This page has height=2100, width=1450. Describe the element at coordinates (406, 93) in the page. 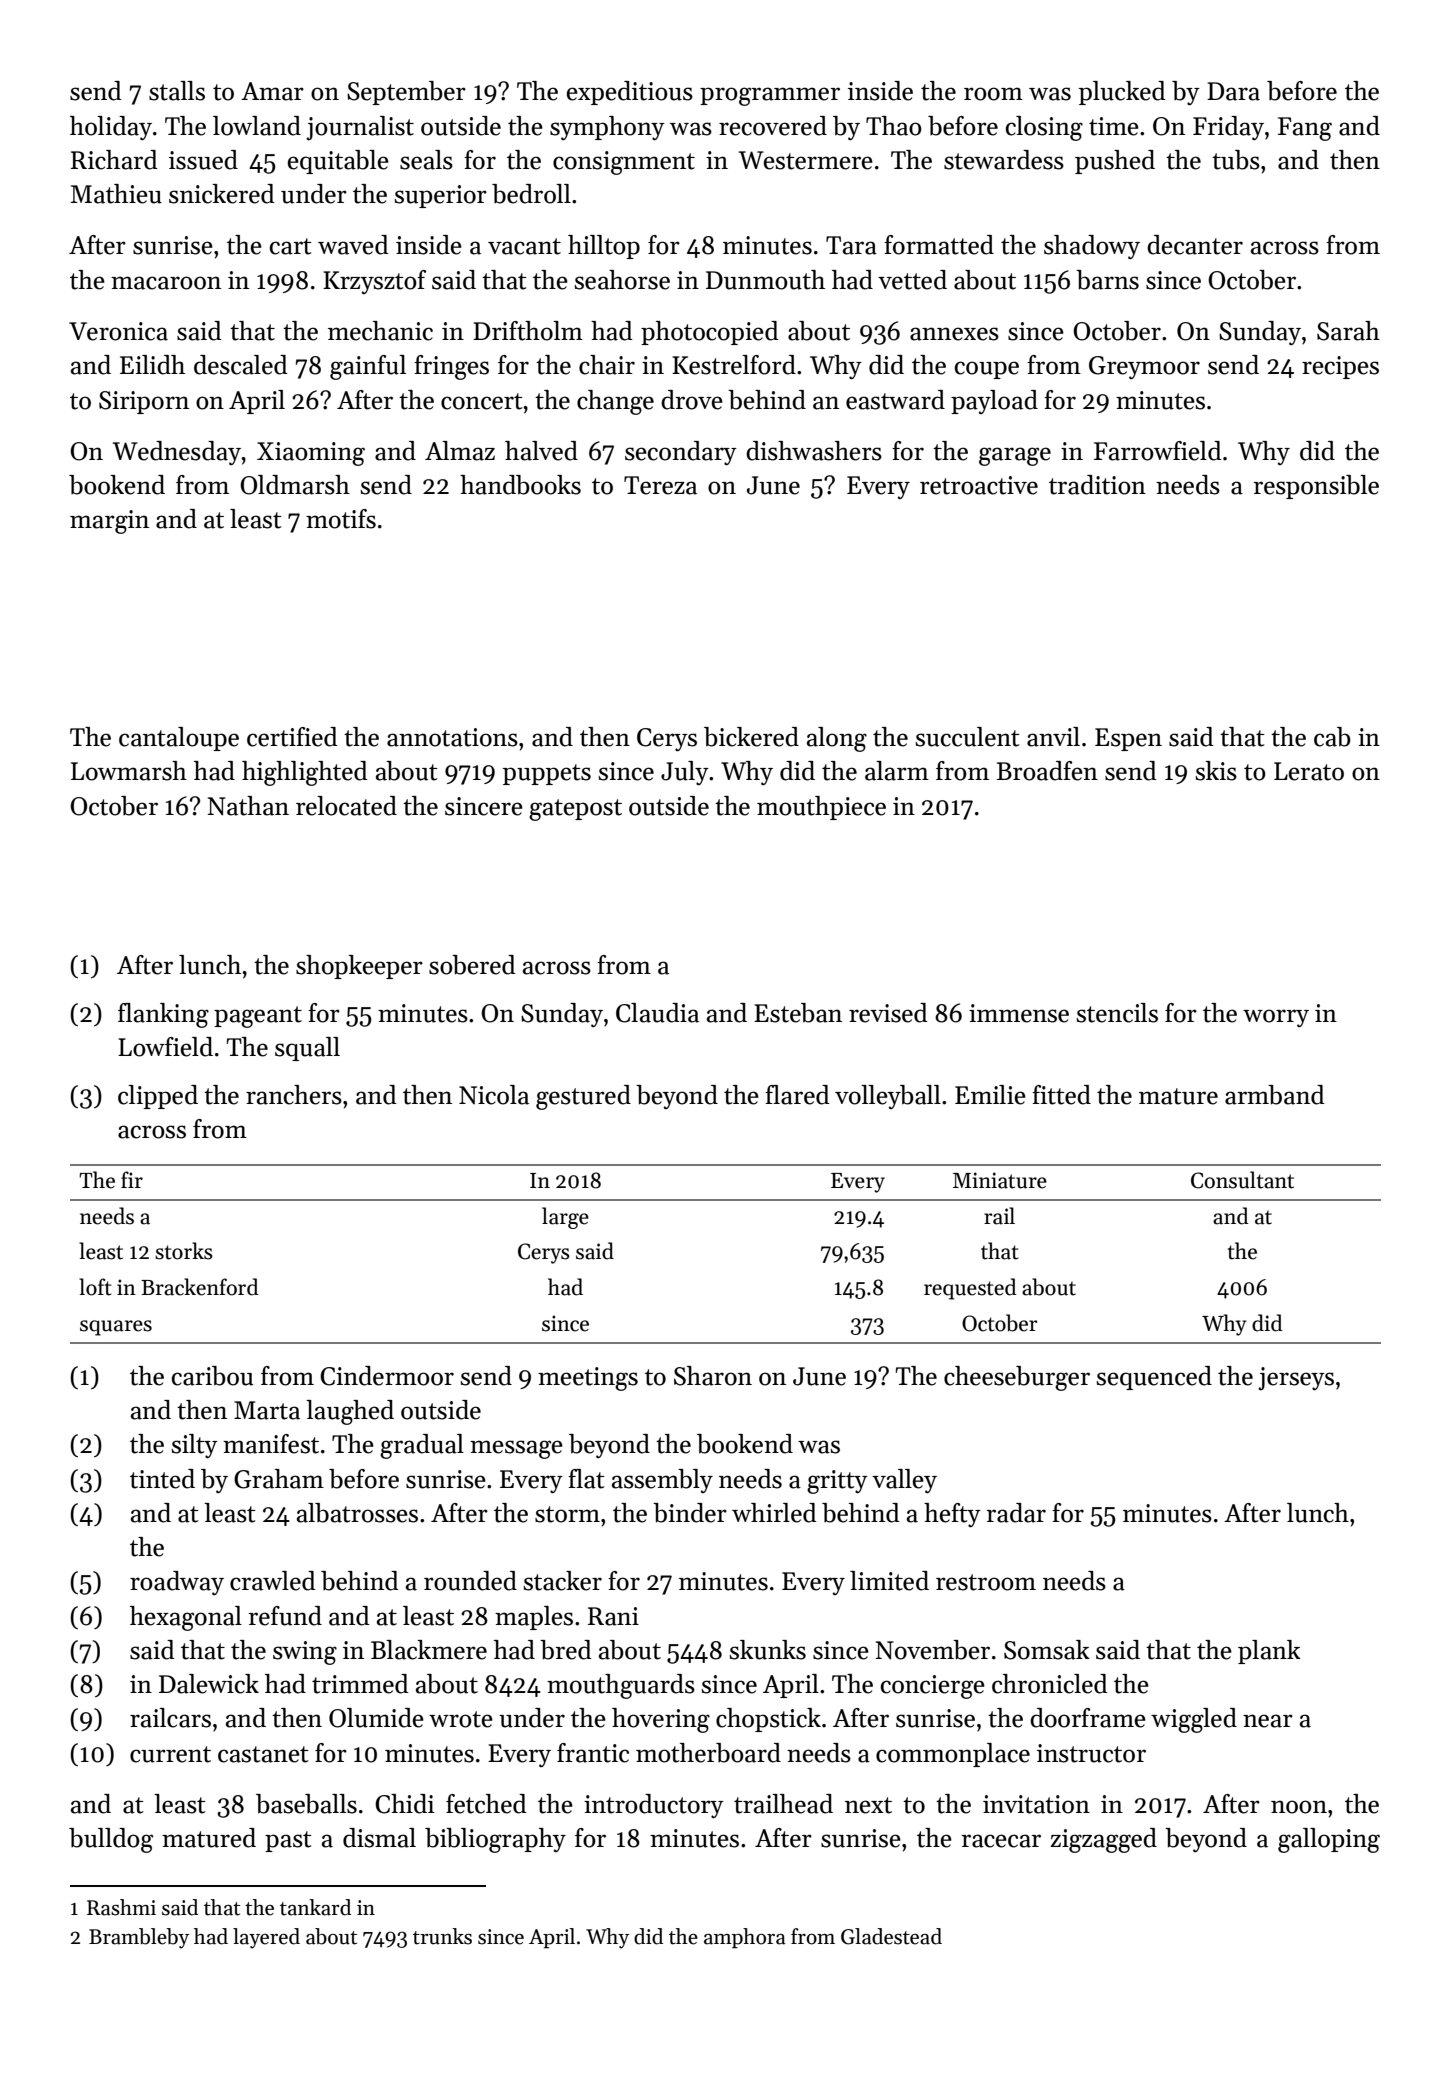

I see `September` at that location.
